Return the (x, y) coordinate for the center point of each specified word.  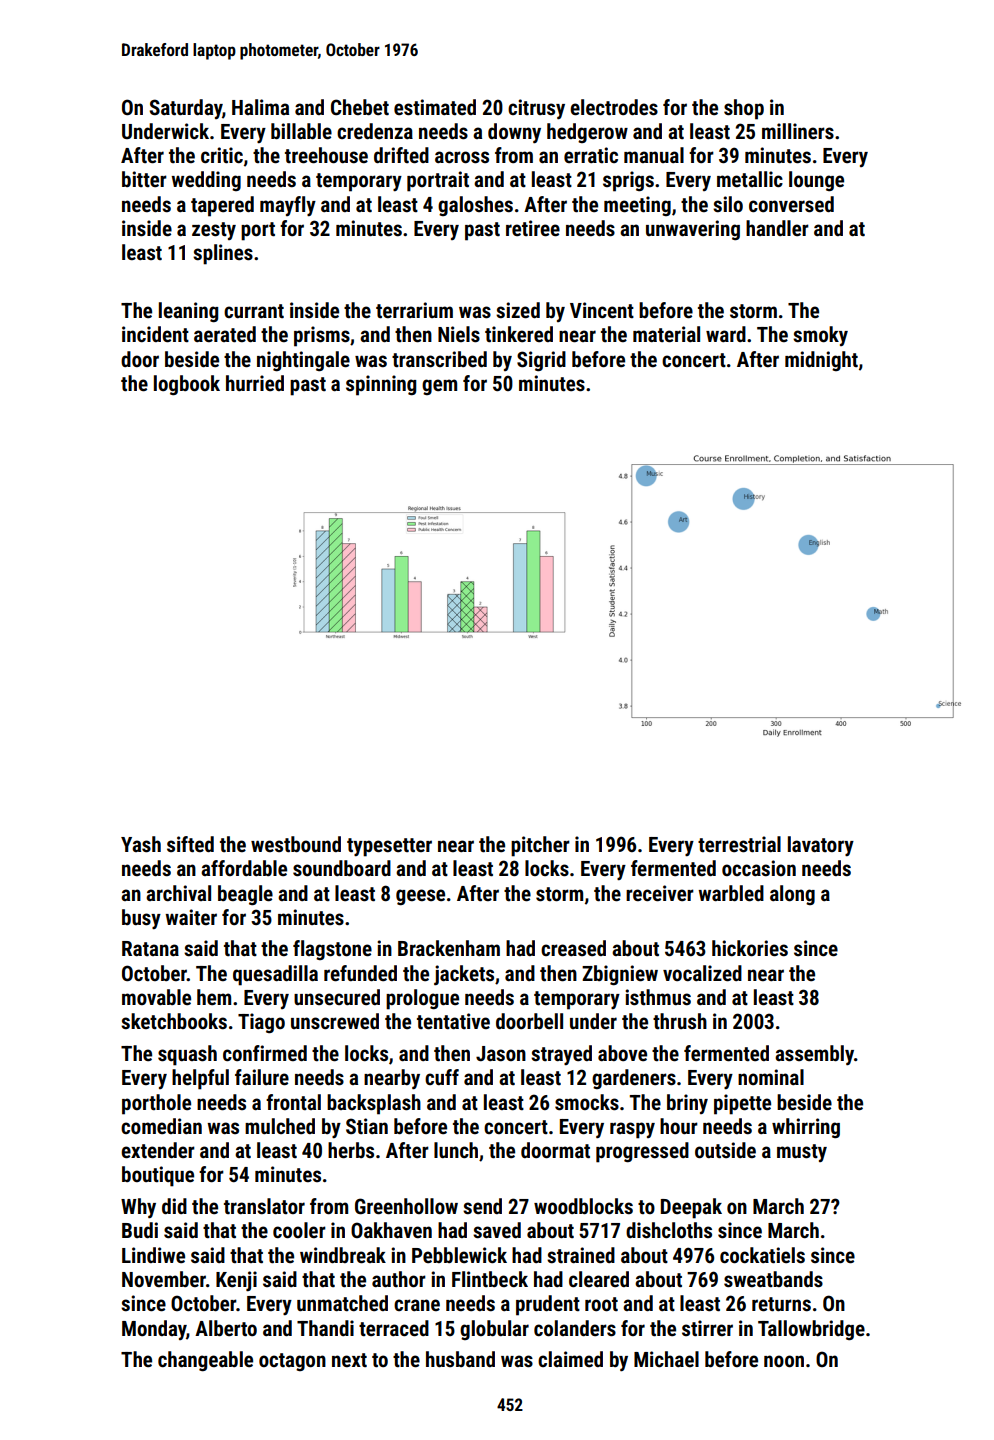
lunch (456, 1150)
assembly (814, 1055)
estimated (435, 107)
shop (744, 109)
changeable (205, 1361)
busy (141, 919)
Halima (260, 107)
